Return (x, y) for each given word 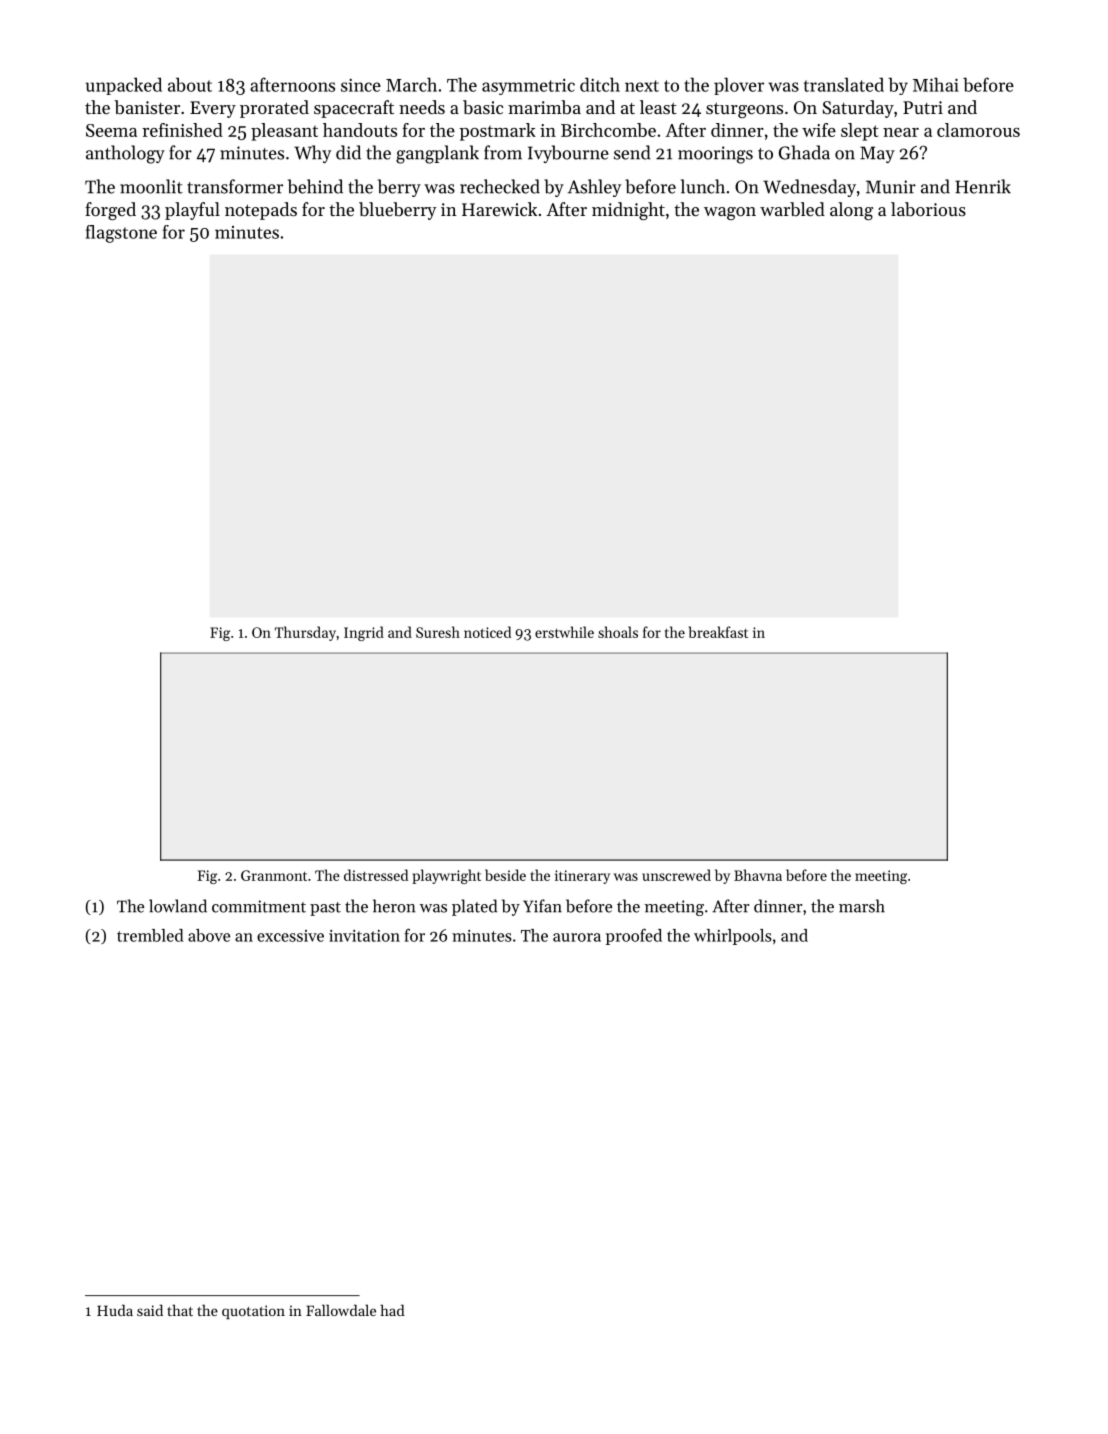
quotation (253, 1312)
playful (192, 211)
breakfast (718, 632)
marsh (862, 906)
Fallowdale (341, 1310)
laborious (928, 209)
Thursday (305, 633)
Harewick (499, 209)
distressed (376, 875)
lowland (178, 906)
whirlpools (733, 937)
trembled (150, 935)
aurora (577, 937)
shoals (618, 632)
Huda (115, 1310)
